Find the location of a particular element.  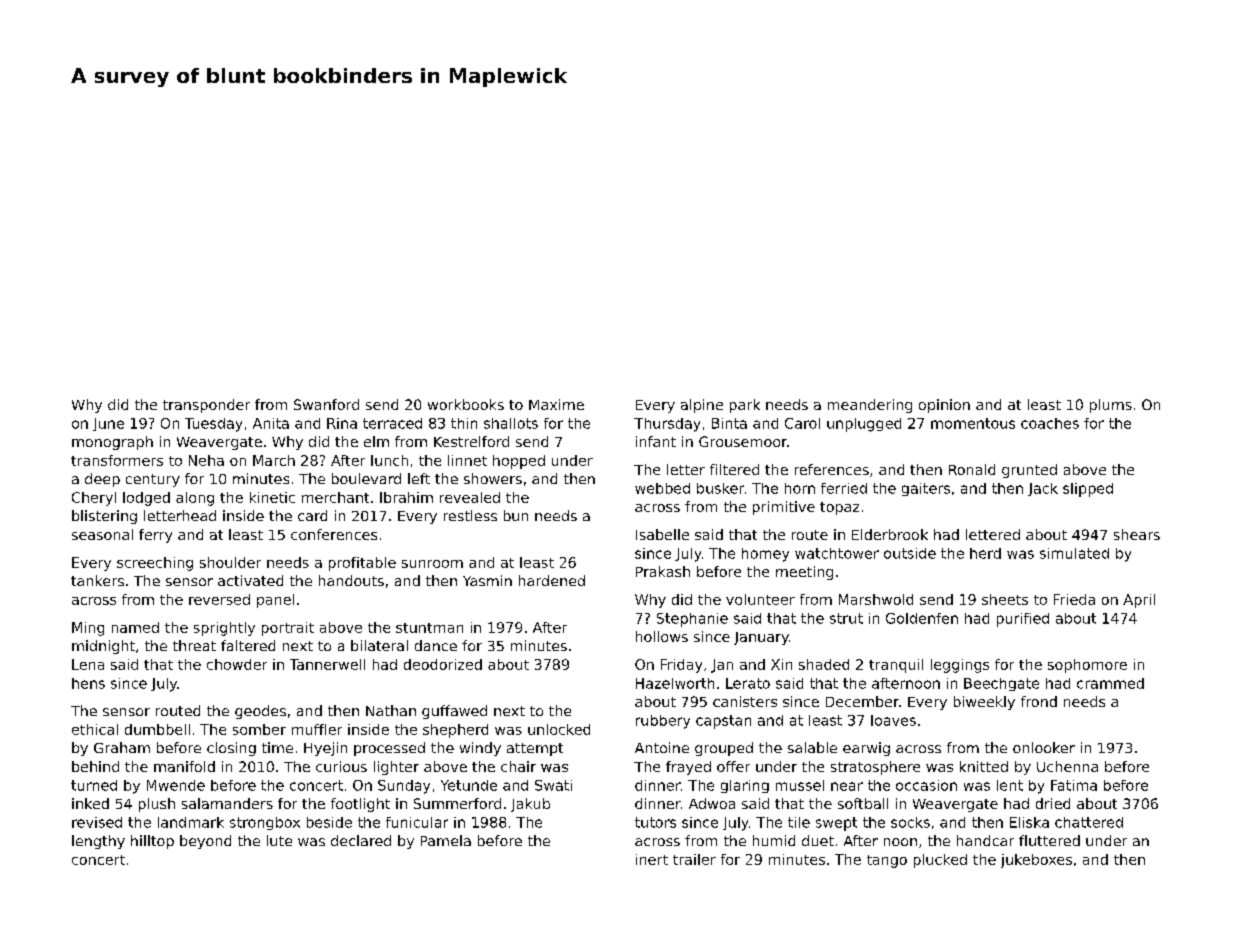

windy is located at coordinates (480, 749).
